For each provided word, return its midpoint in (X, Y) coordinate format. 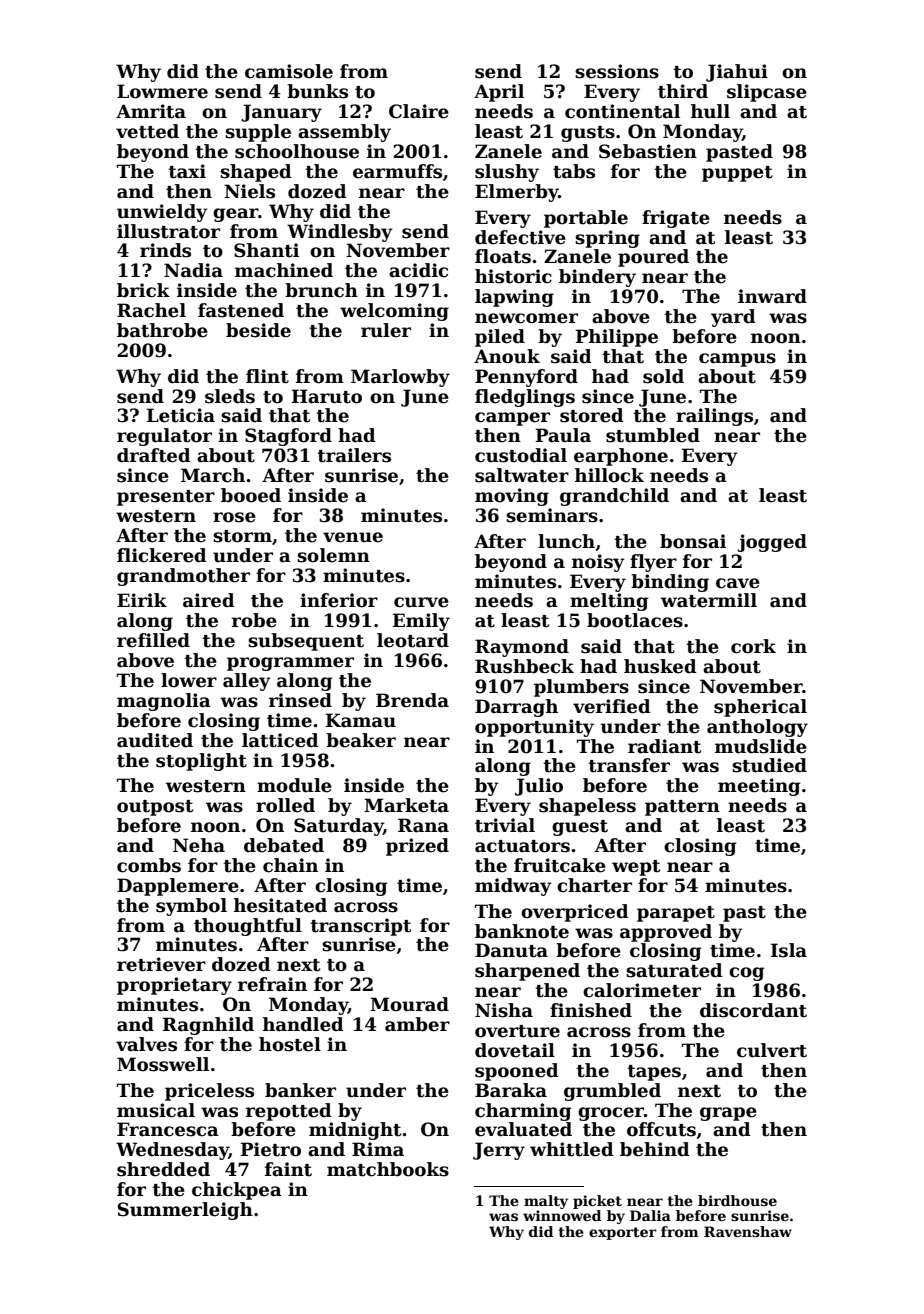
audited (155, 740)
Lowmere (162, 91)
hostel (290, 1044)
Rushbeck (524, 666)
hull (710, 111)
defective (520, 237)
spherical (760, 708)
